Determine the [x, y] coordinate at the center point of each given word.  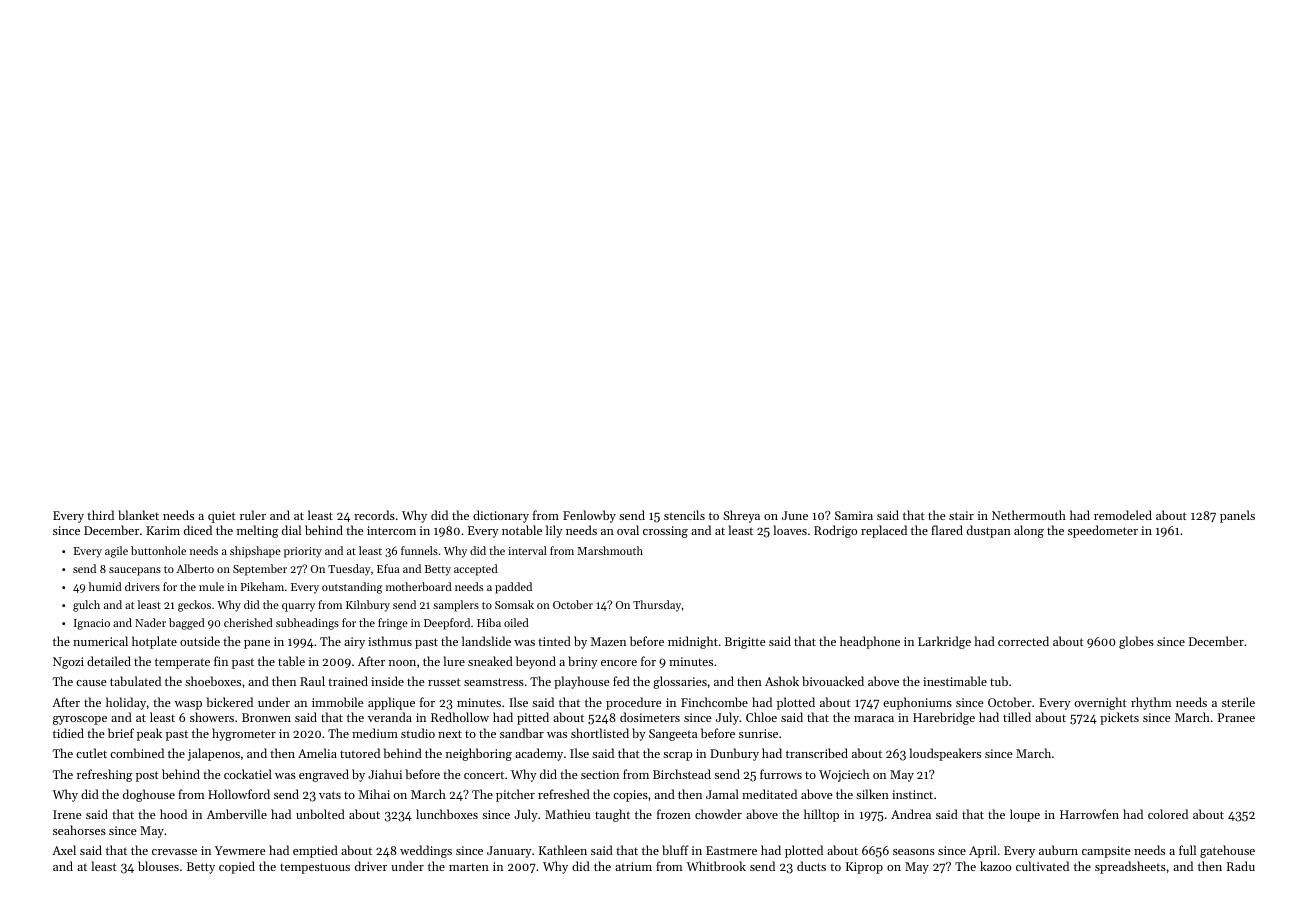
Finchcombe [714, 702]
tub [999, 681]
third [100, 515]
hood [173, 814]
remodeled [1123, 515]
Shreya [741, 516]
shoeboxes [213, 681]
